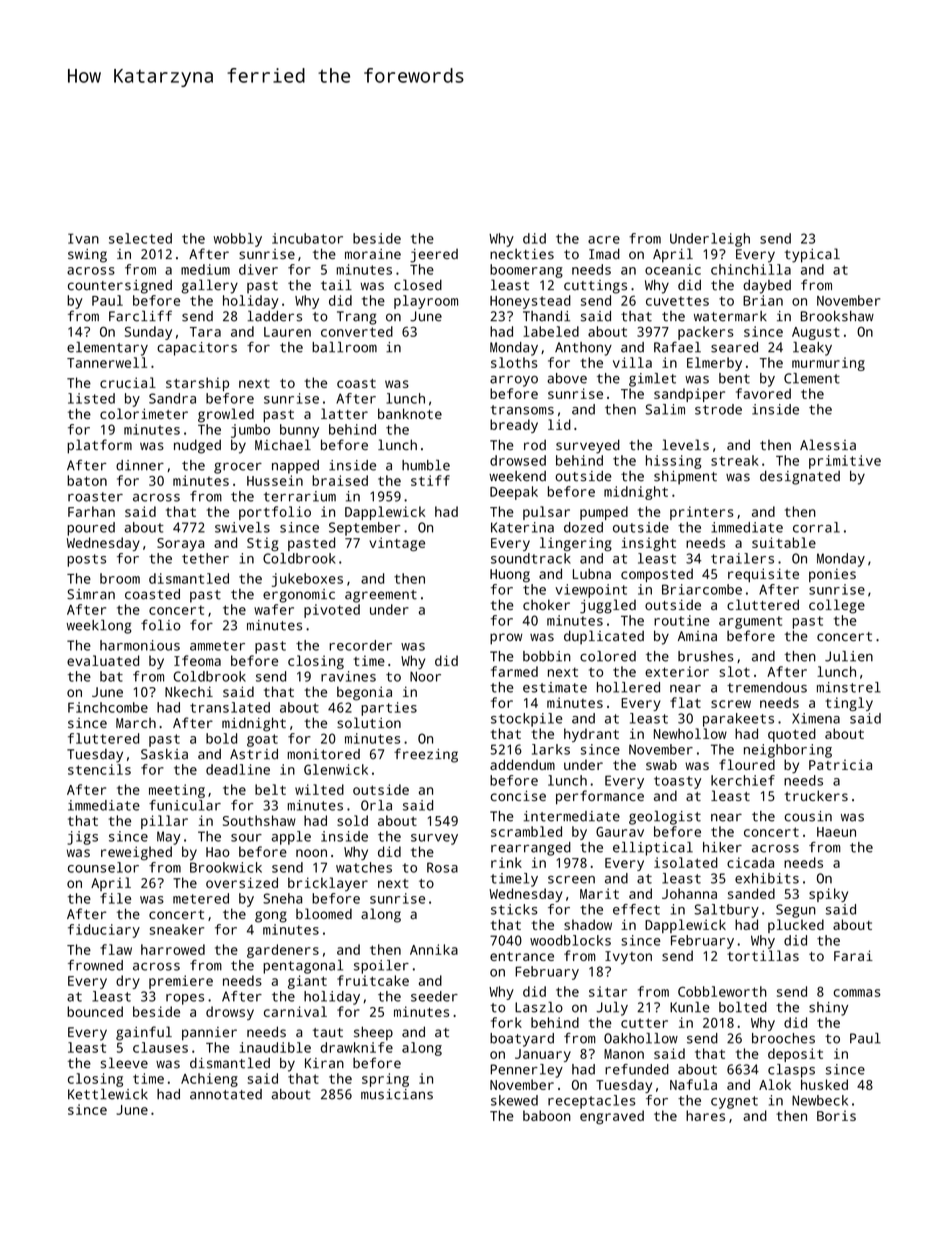 Image resolution: width=952 pixels, height=1233 pixels. I want to click on March, so click(136, 723).
